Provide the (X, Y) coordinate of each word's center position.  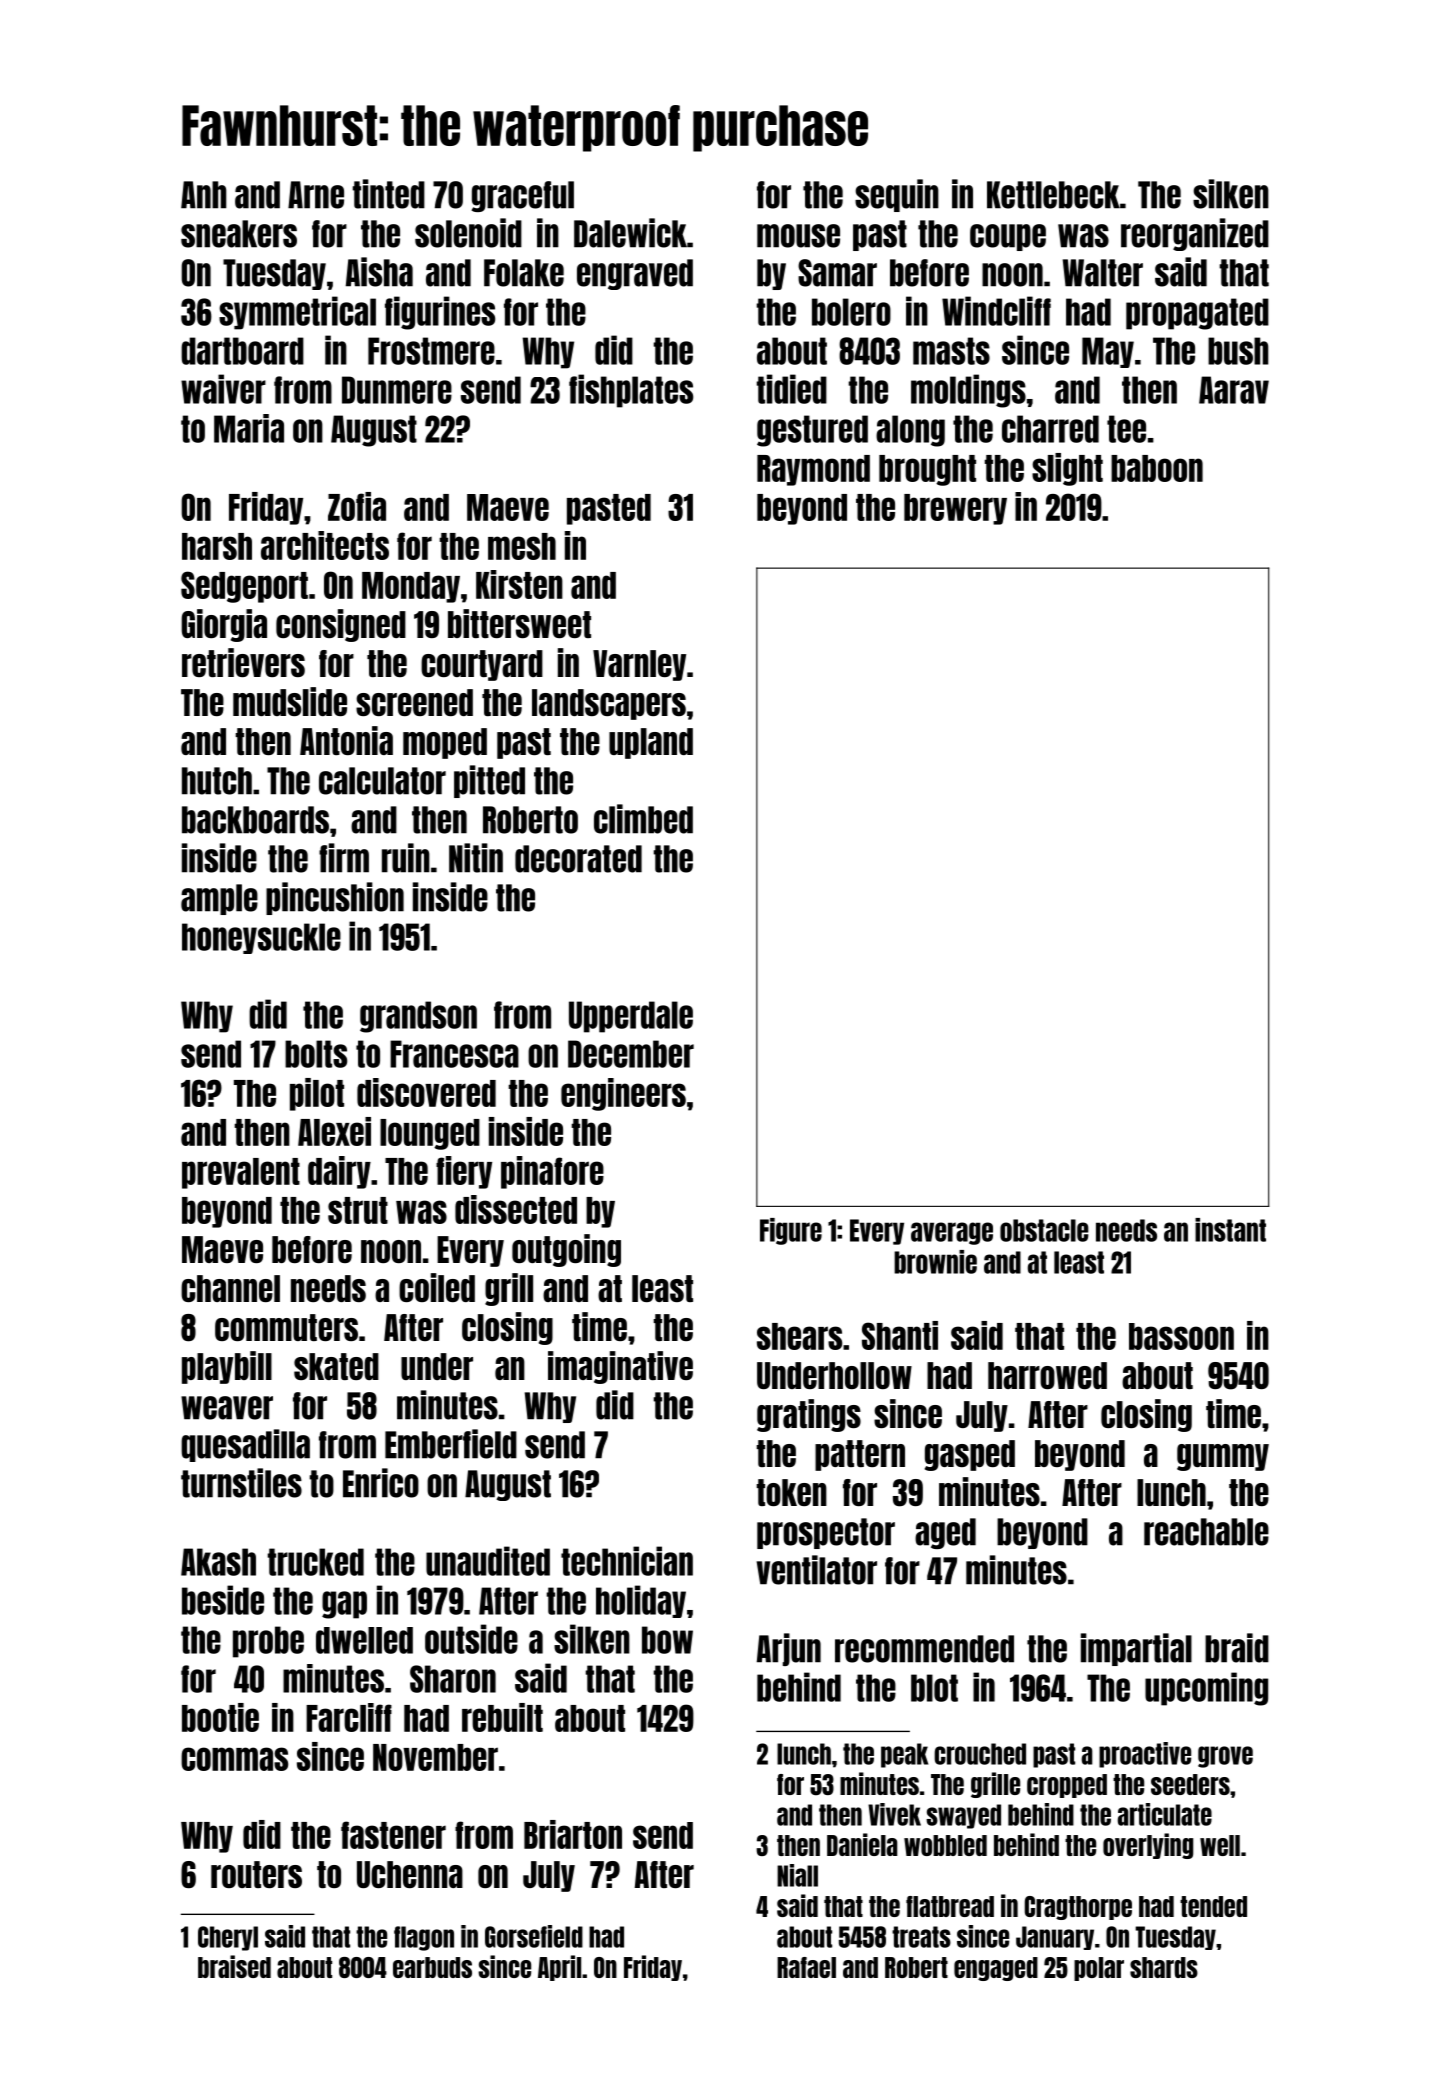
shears (799, 1336)
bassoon (1181, 1336)
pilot (317, 1094)
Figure (791, 1231)
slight (1067, 469)
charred (1050, 429)
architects (325, 545)
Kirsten (519, 584)
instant (1230, 1230)
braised (234, 1966)
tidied (791, 389)
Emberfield (451, 1444)
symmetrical (297, 313)
